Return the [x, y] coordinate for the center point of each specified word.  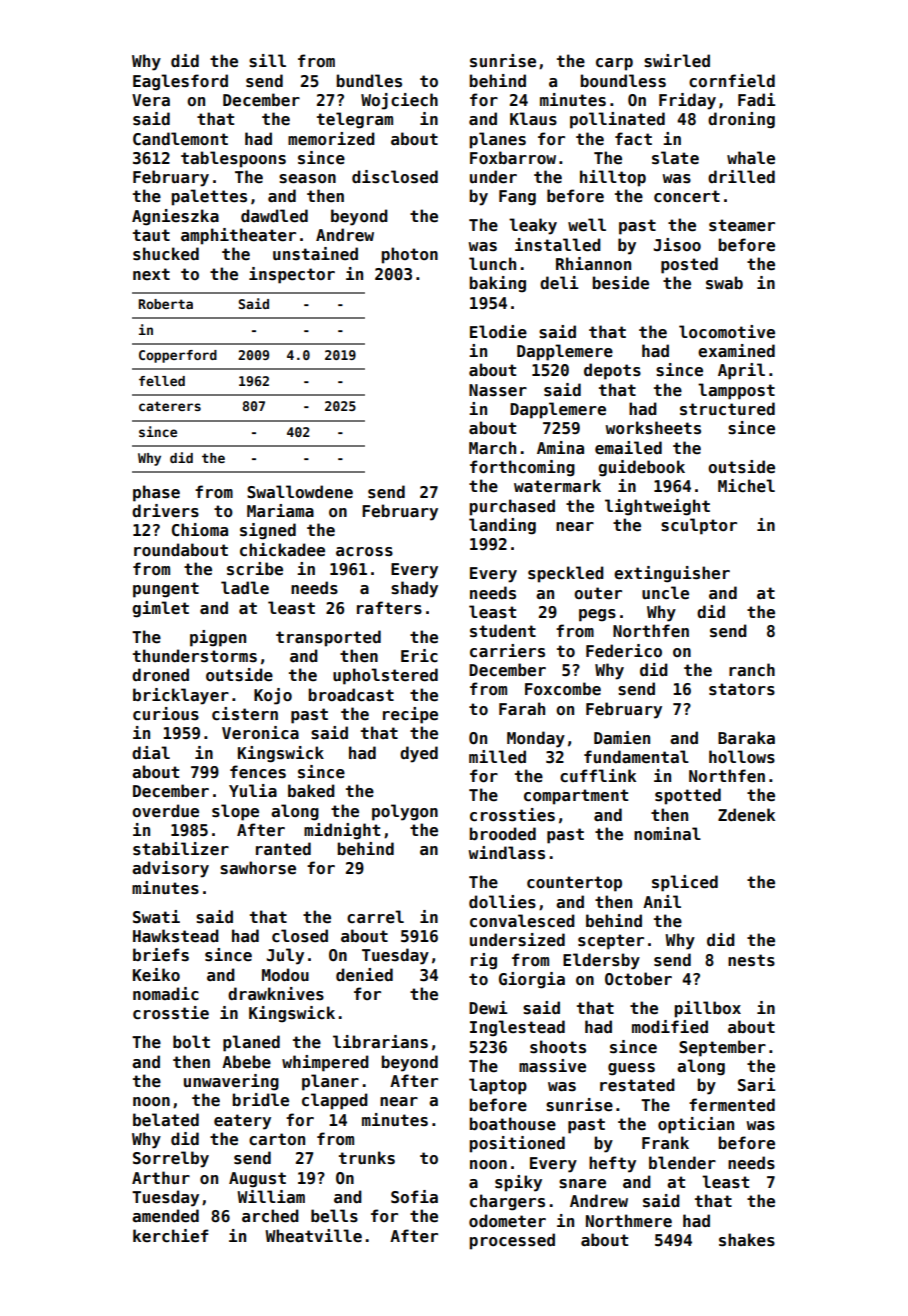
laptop [498, 1086]
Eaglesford [180, 82]
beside [620, 283]
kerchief [171, 1236]
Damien [622, 738]
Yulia [253, 791]
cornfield [732, 80]
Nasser [498, 390]
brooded [502, 834]
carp [614, 64]
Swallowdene [300, 492]
